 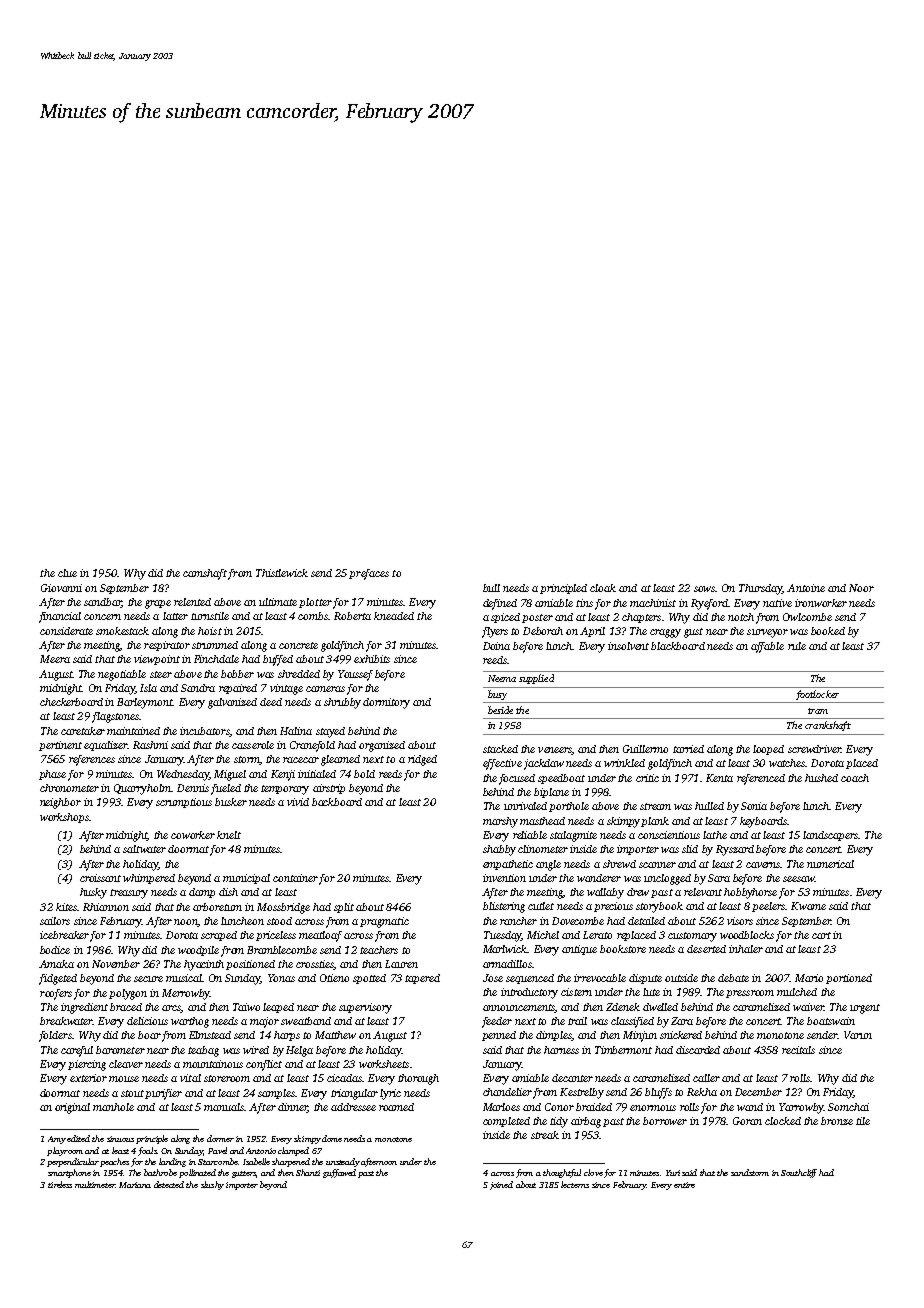 What do you see at coordinates (386, 703) in the screenshot?
I see `dormitory` at bounding box center [386, 703].
